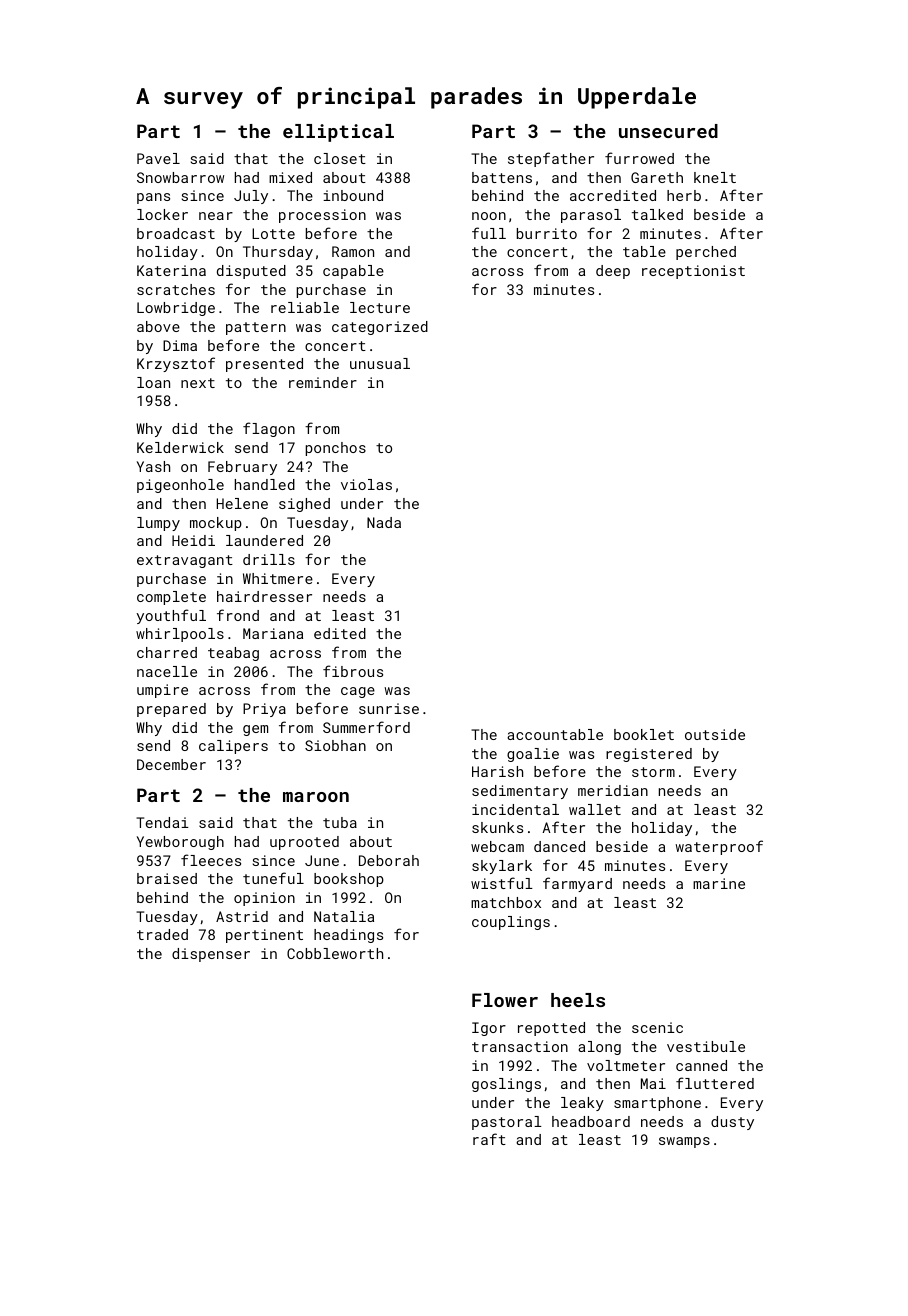 Image resolution: width=908 pixels, height=1316 pixels. I want to click on dispenser, so click(211, 955).
